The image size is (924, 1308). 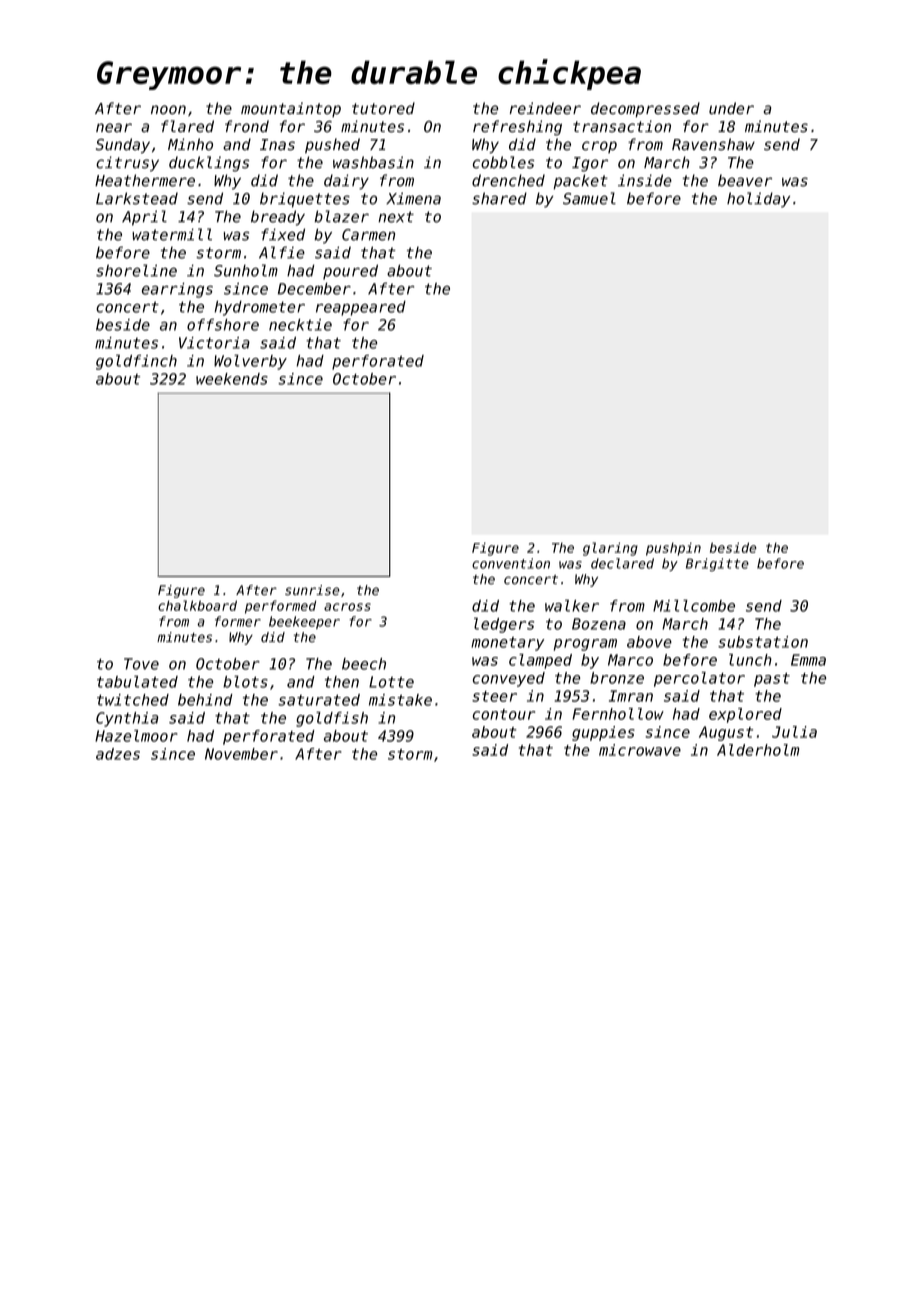 I want to click on under, so click(x=731, y=108).
